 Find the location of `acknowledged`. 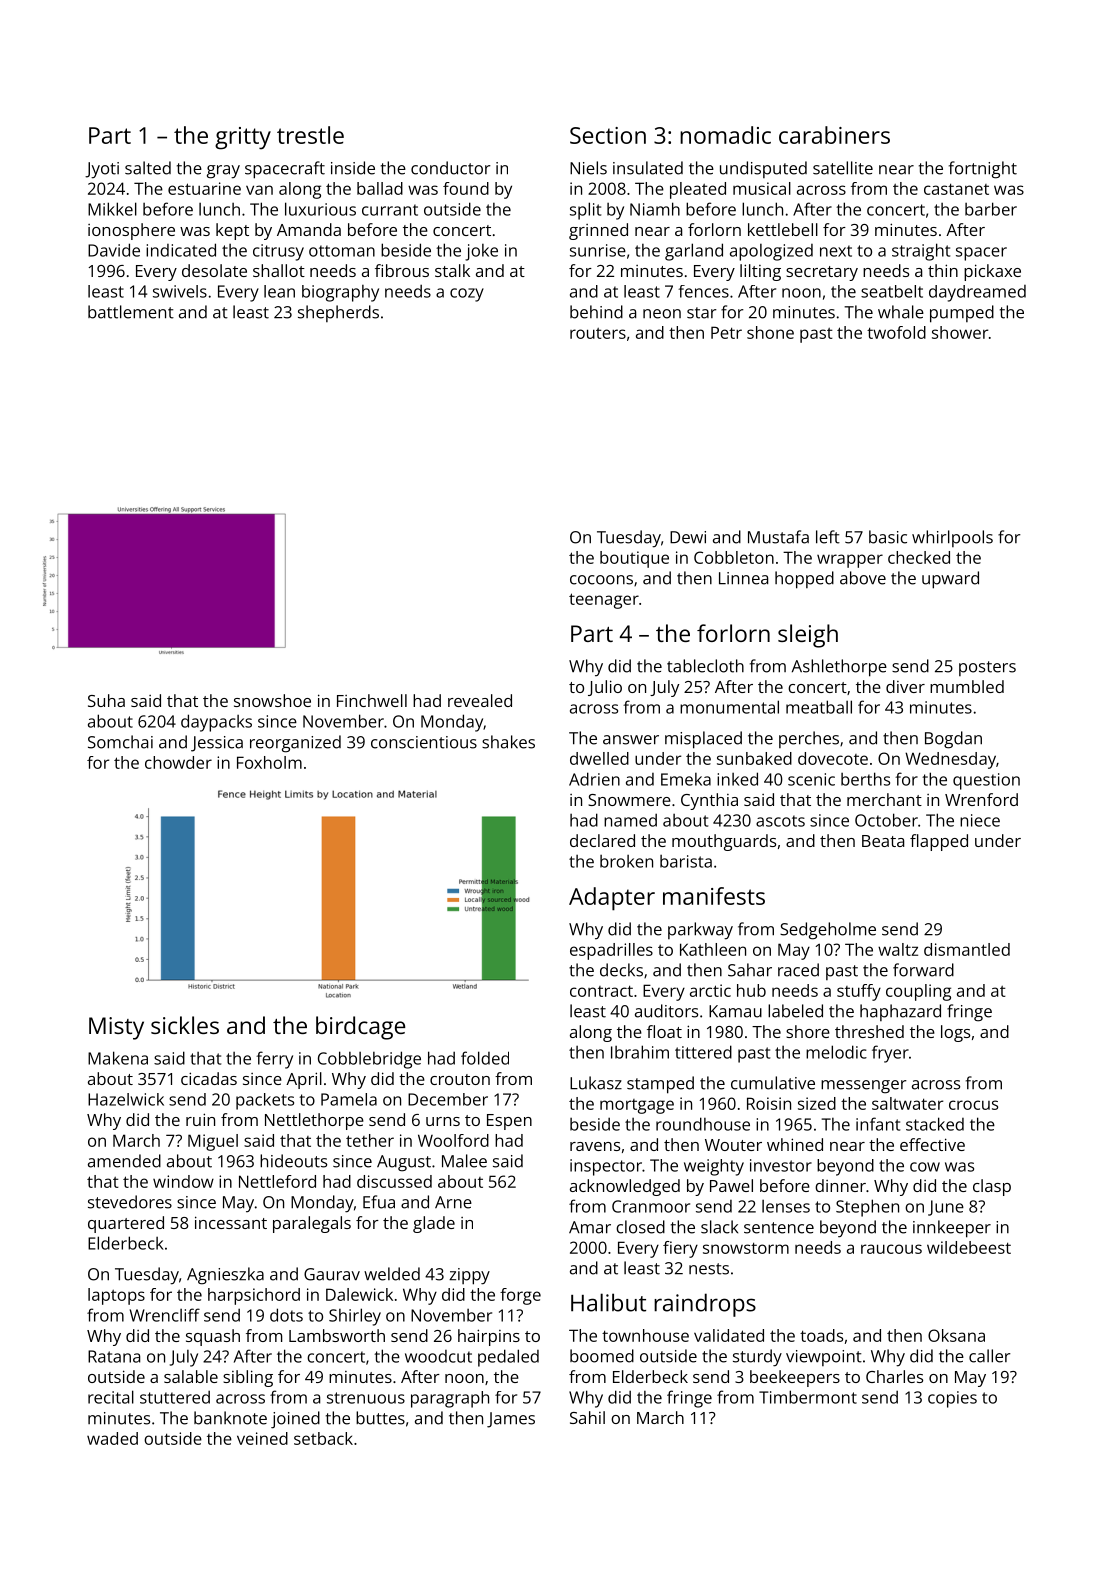

acknowledged is located at coordinates (625, 1187).
